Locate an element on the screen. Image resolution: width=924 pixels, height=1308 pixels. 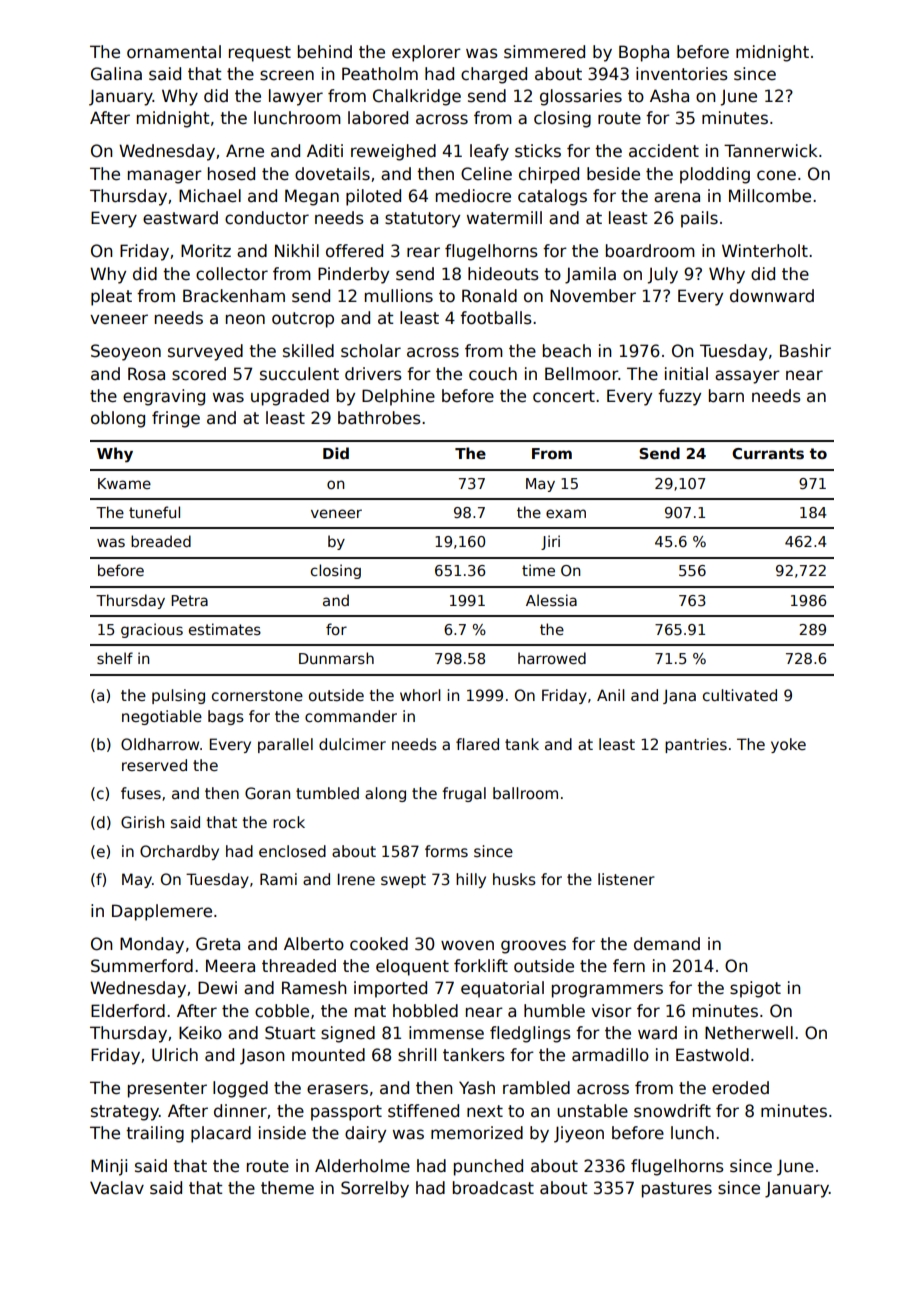
pastures is located at coordinates (677, 1190).
